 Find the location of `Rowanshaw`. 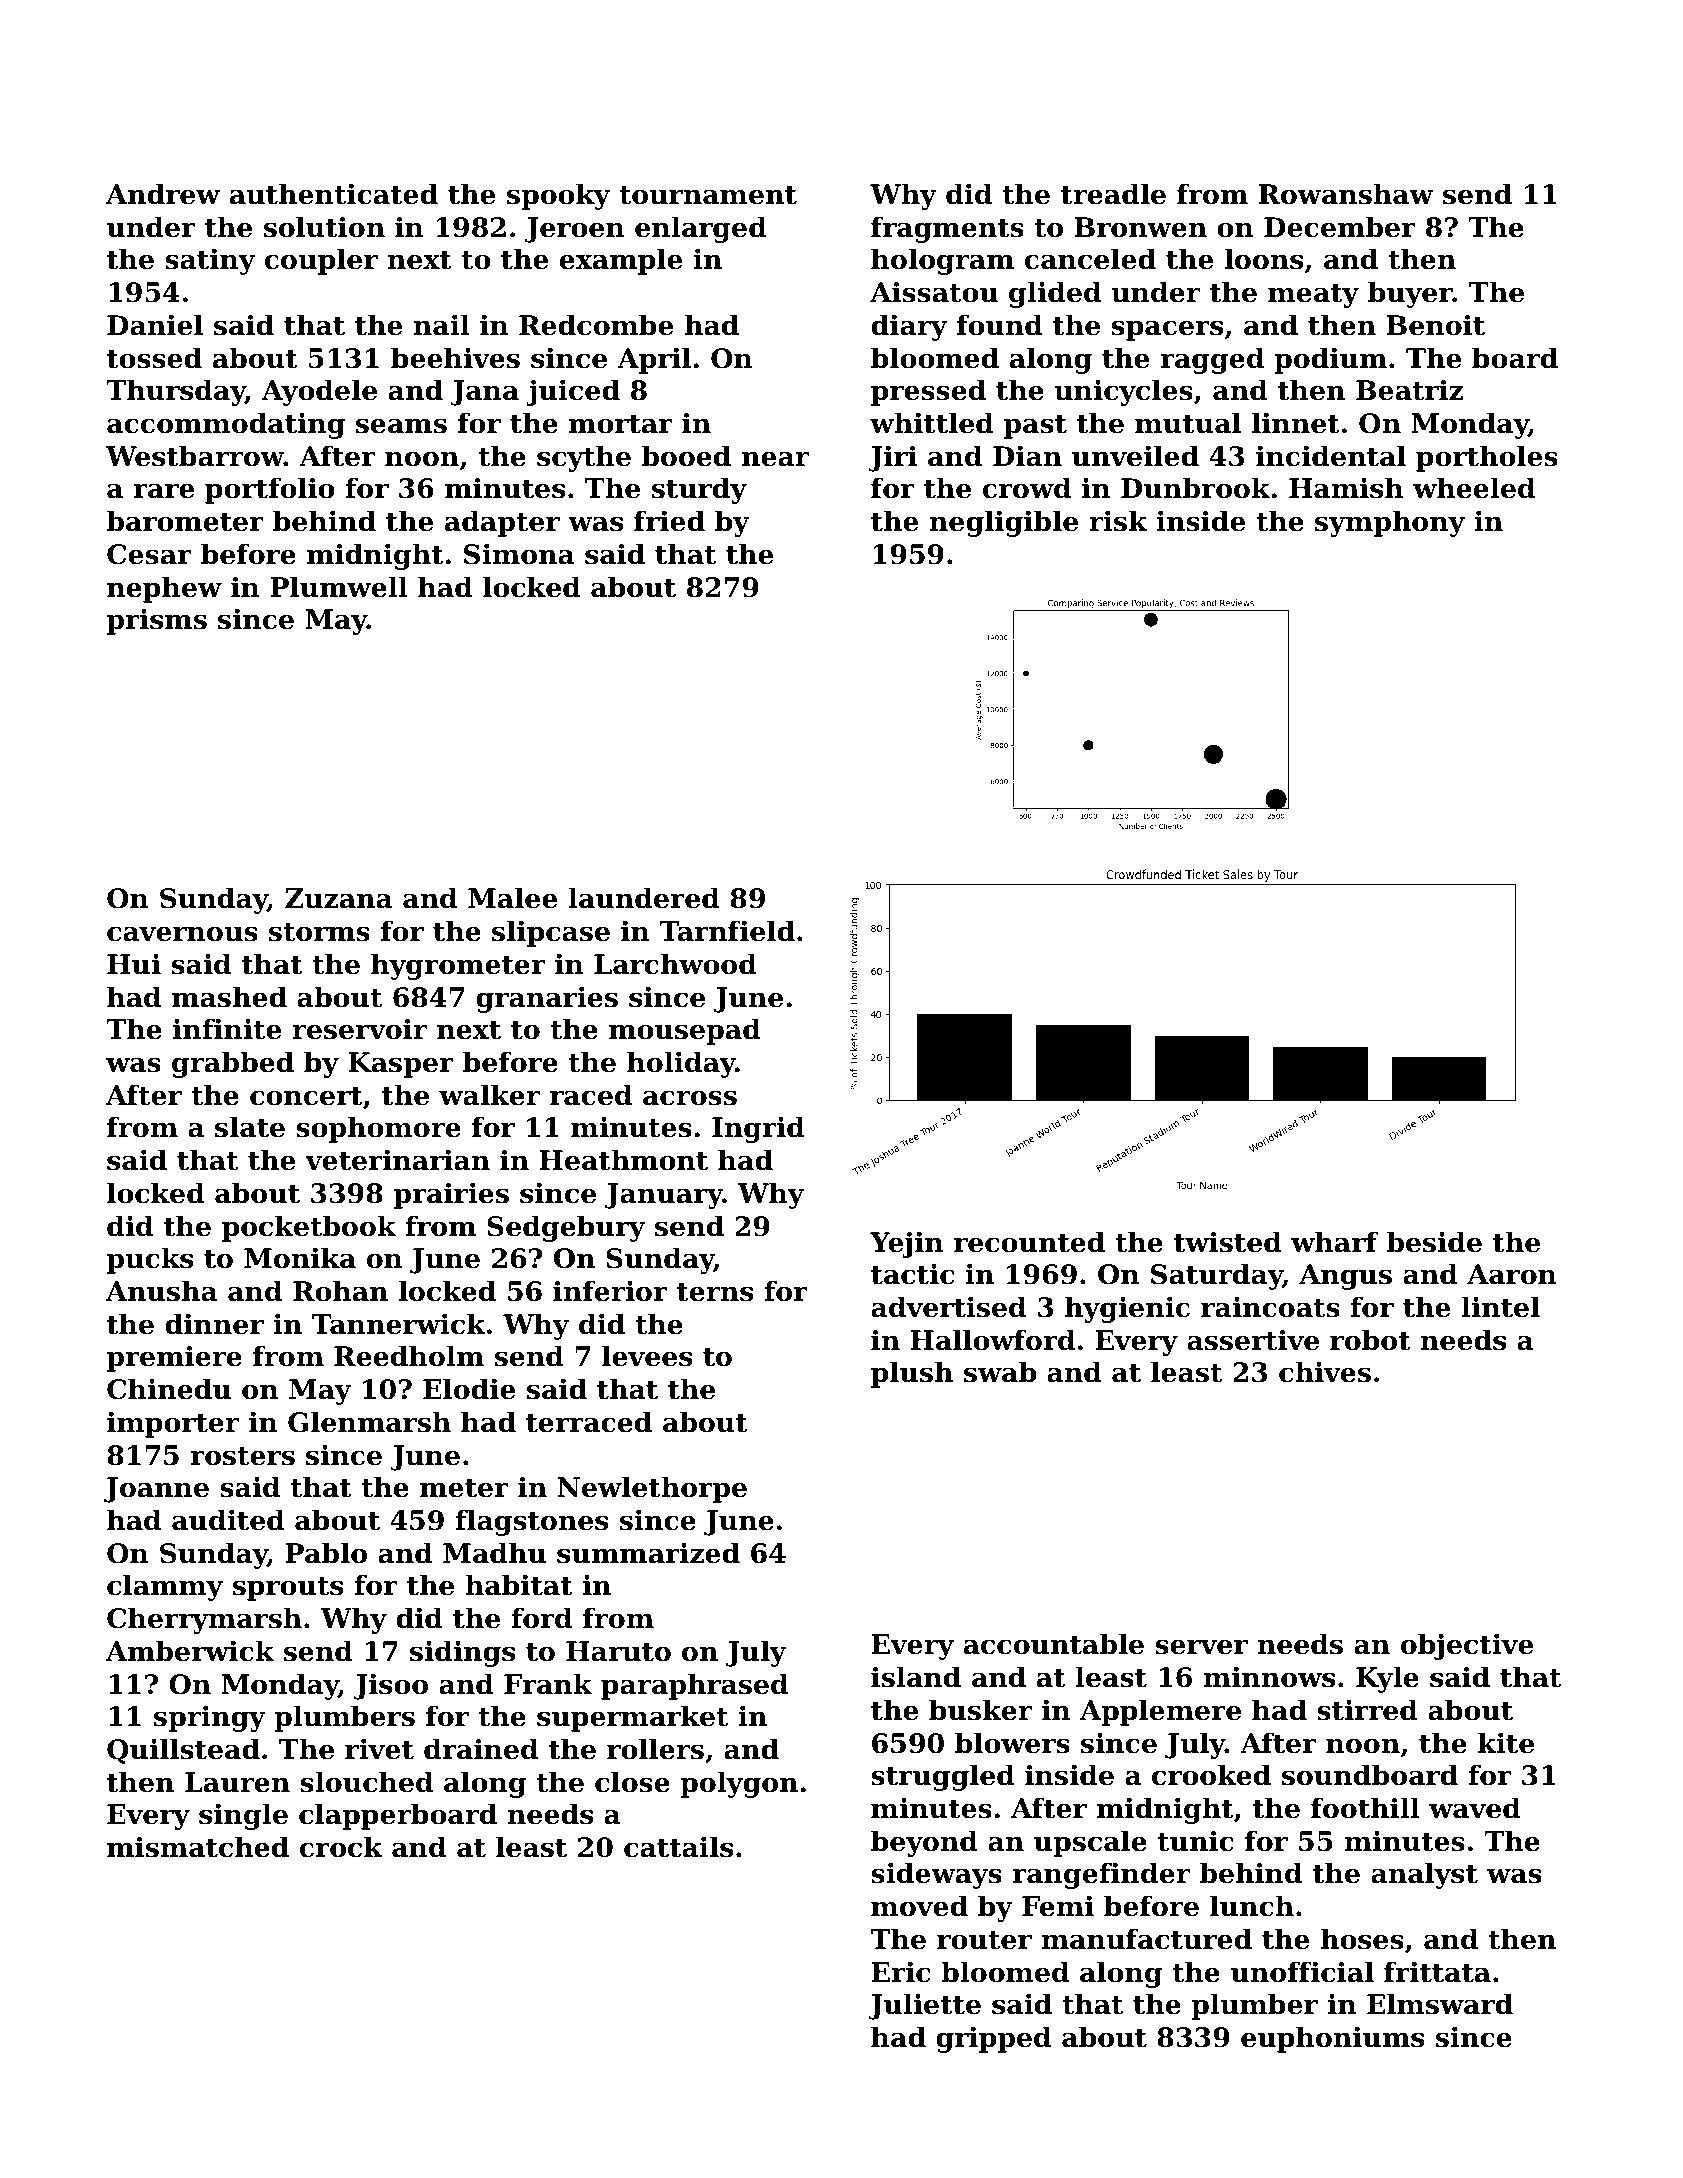

Rowanshaw is located at coordinates (1346, 194).
